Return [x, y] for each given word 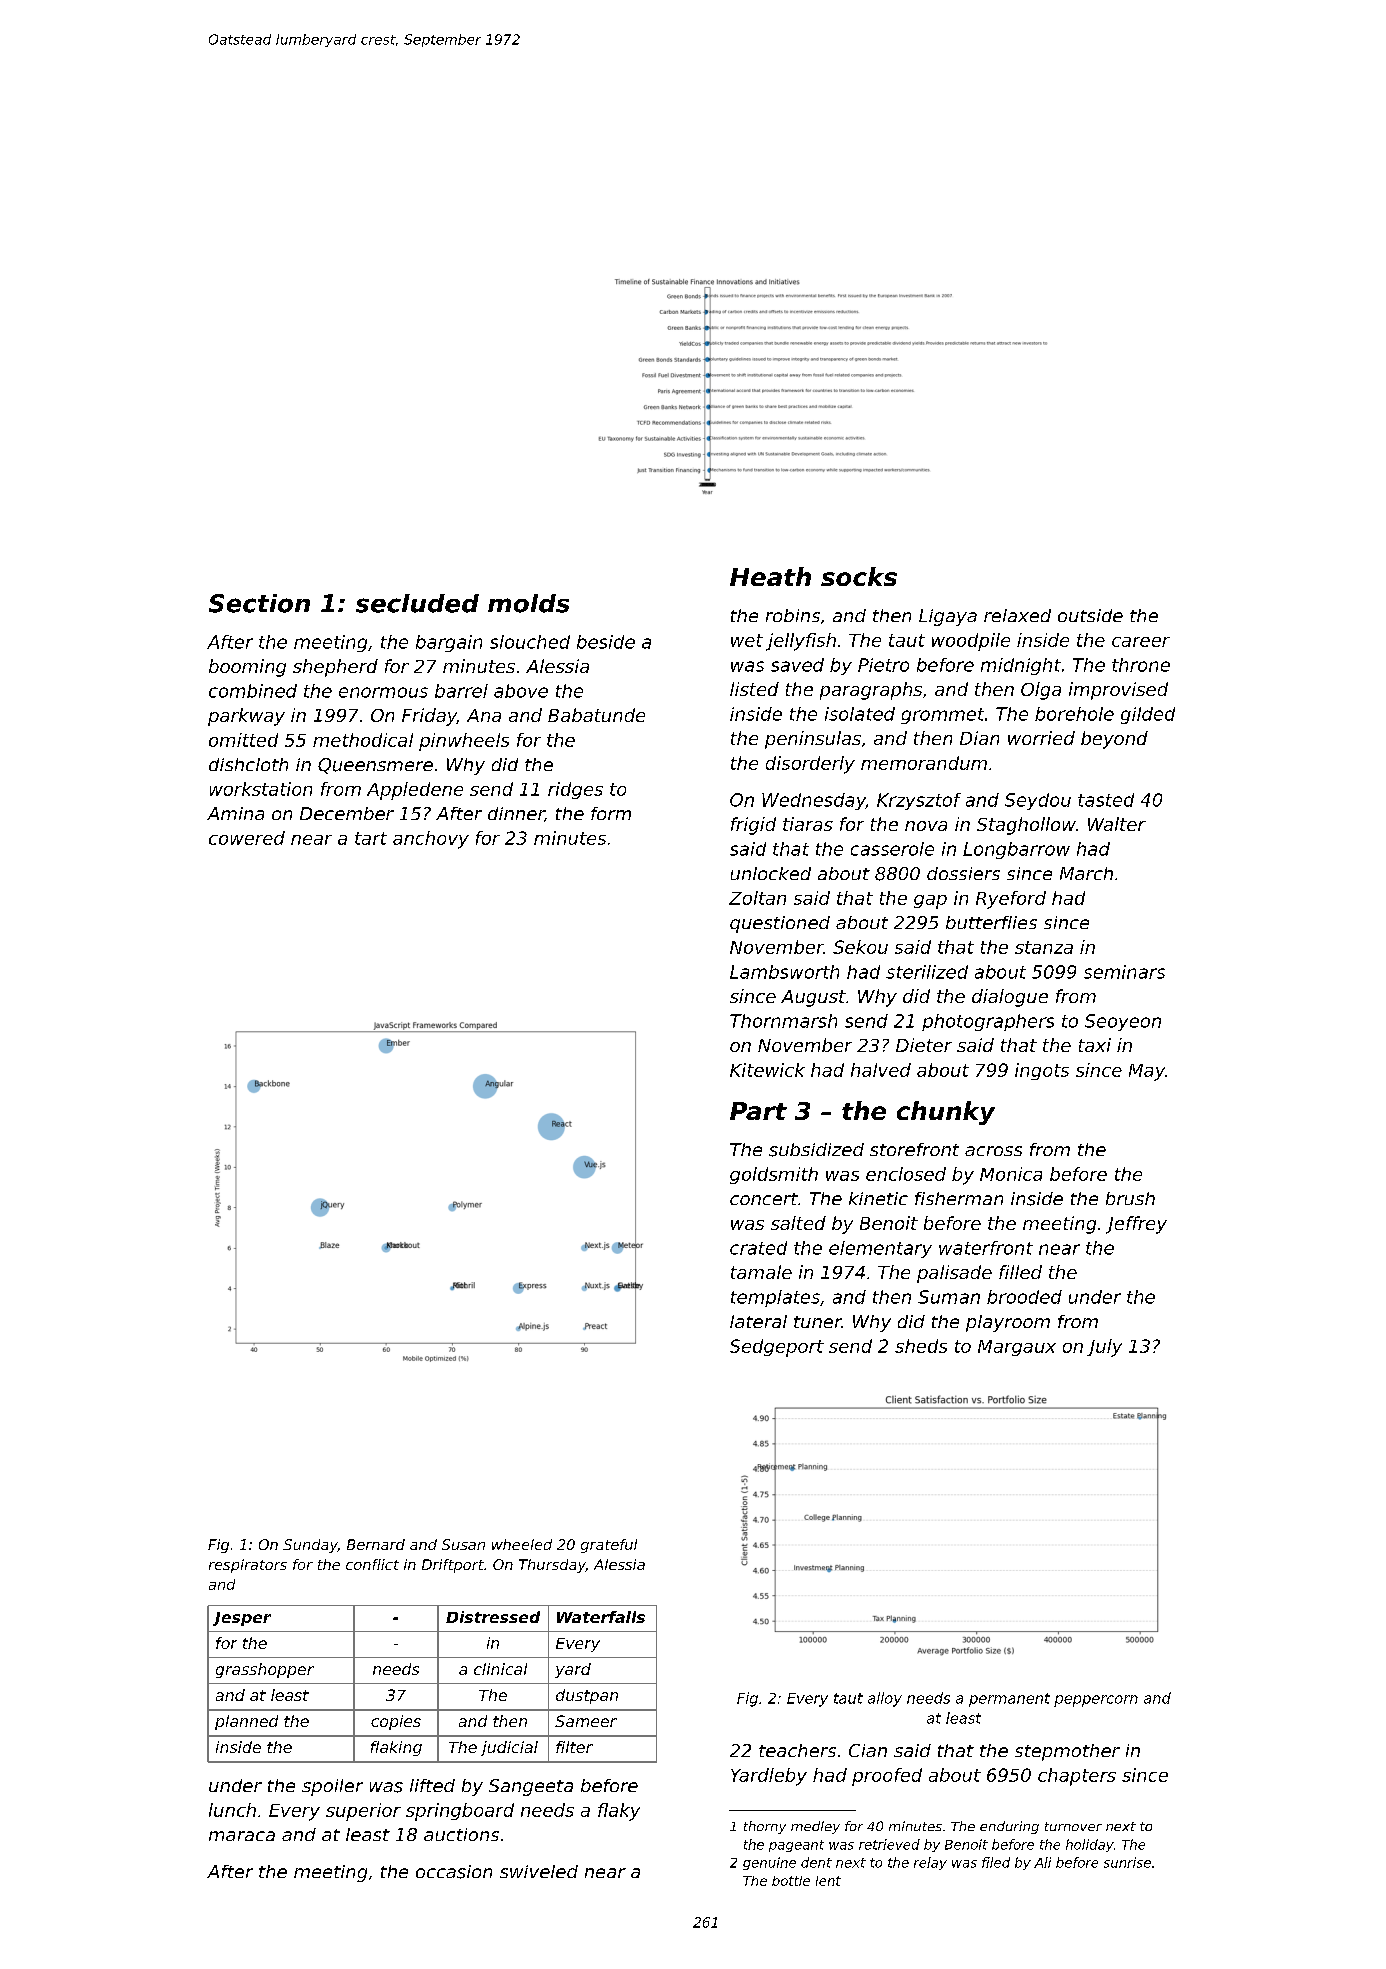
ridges [575, 790]
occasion [454, 1872]
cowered [247, 838]
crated [758, 1248]
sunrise [1127, 1862]
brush [1130, 1198]
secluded [417, 603]
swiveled [539, 1871]
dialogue [1010, 998]
